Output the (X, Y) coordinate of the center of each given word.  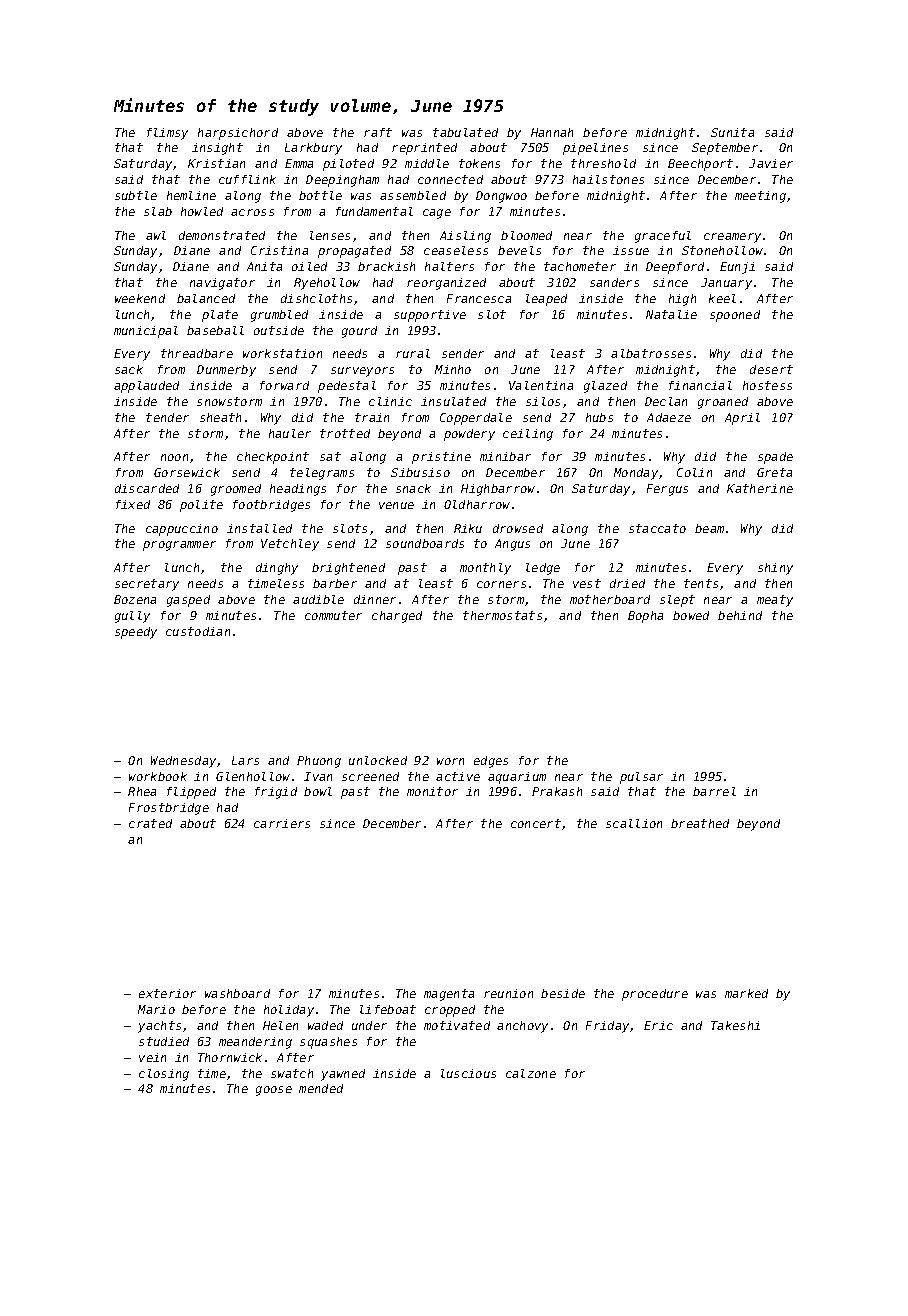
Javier (771, 163)
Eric (658, 1025)
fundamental (374, 211)
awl (156, 235)
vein (152, 1057)
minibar (505, 456)
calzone (531, 1073)
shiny (775, 569)
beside (563, 993)
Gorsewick (187, 472)
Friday (607, 1027)
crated (150, 823)
